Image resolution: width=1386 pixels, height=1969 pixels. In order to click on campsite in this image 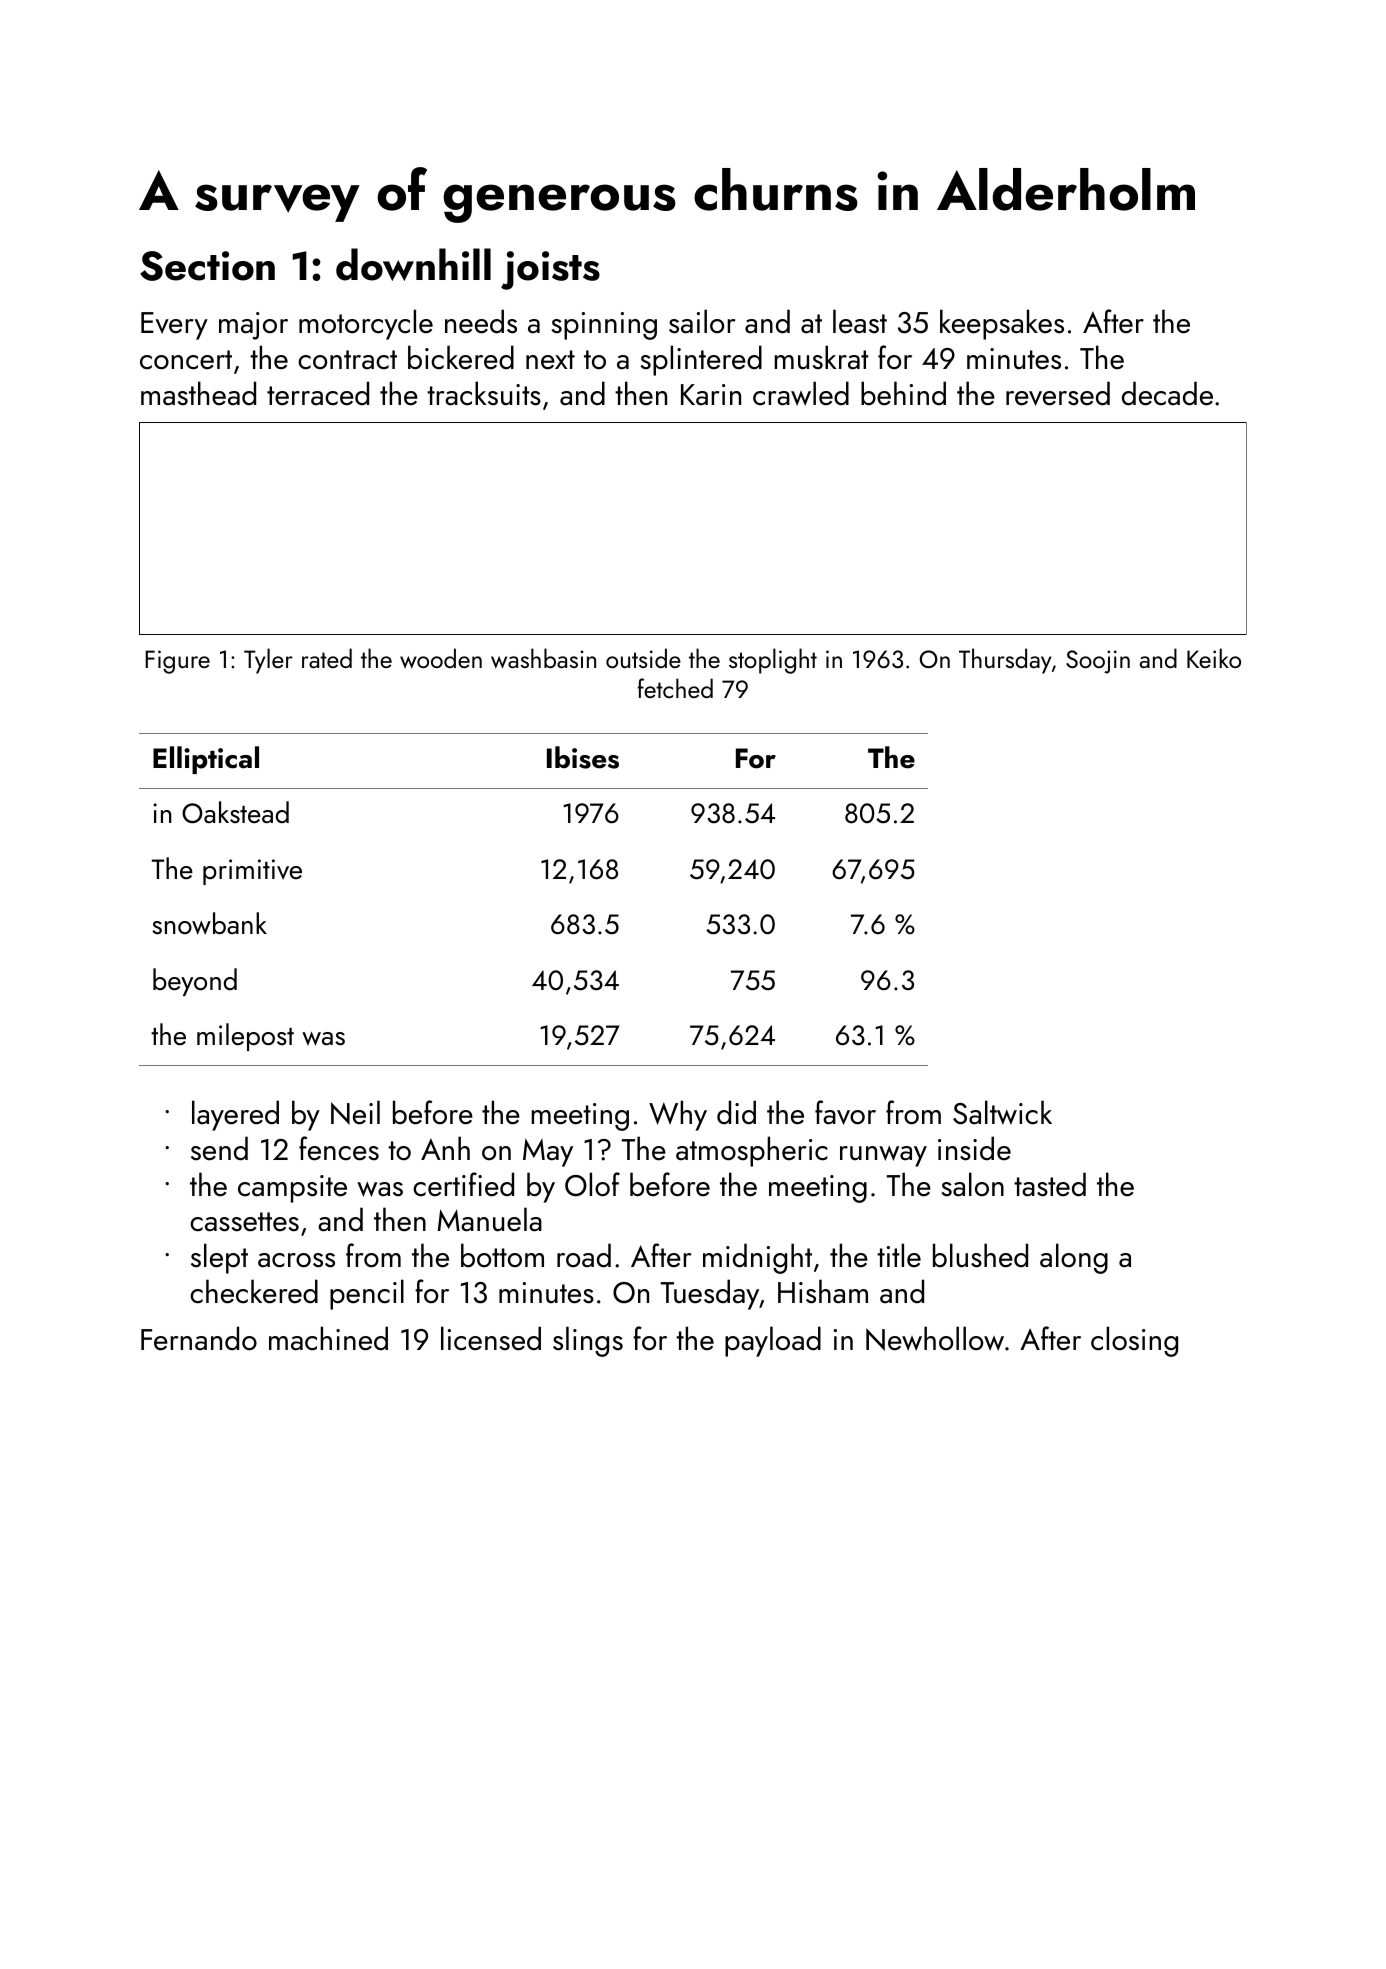, I will do `click(292, 1189)`.
